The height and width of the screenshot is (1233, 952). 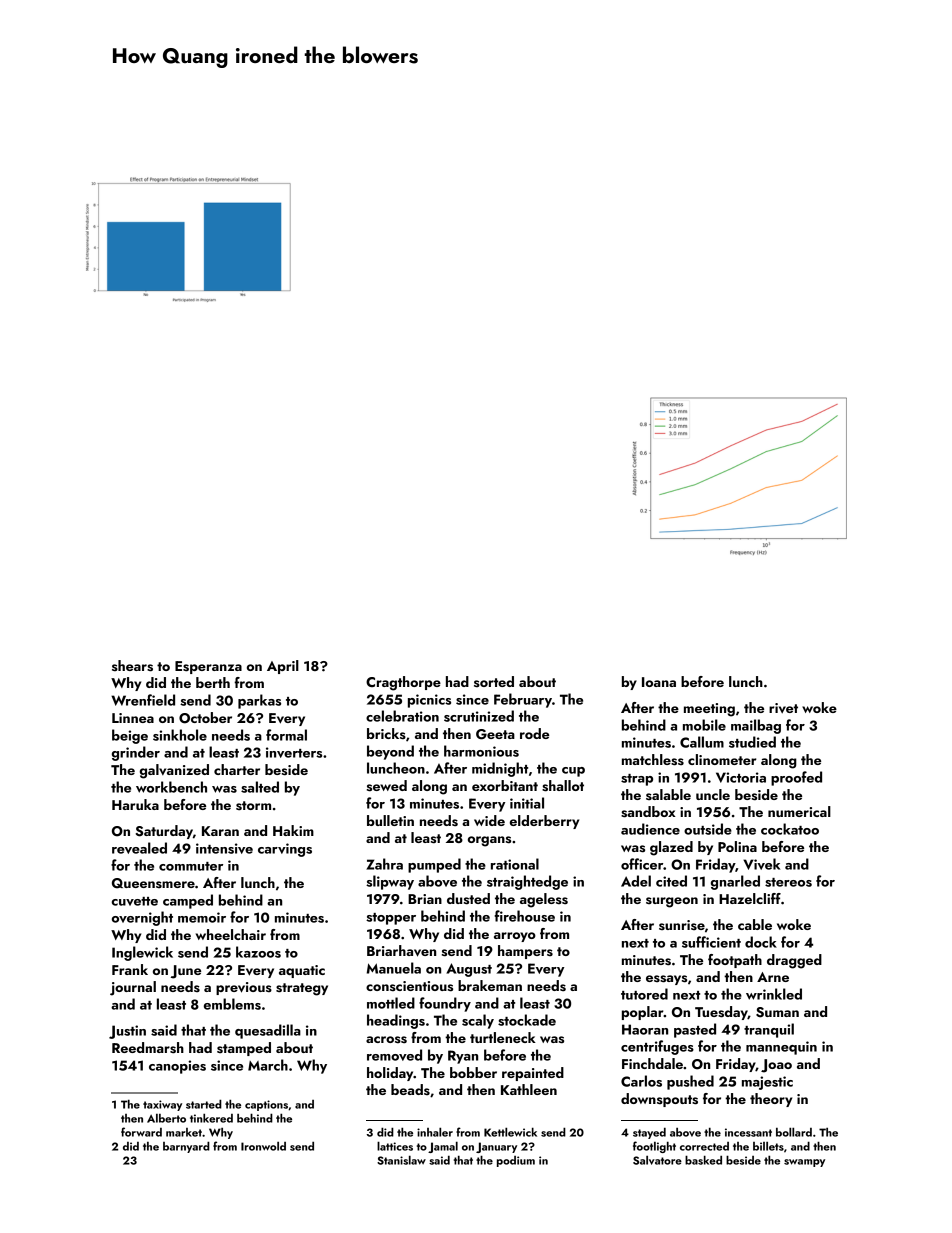 What do you see at coordinates (244, 1049) in the screenshot?
I see `stamped` at bounding box center [244, 1049].
